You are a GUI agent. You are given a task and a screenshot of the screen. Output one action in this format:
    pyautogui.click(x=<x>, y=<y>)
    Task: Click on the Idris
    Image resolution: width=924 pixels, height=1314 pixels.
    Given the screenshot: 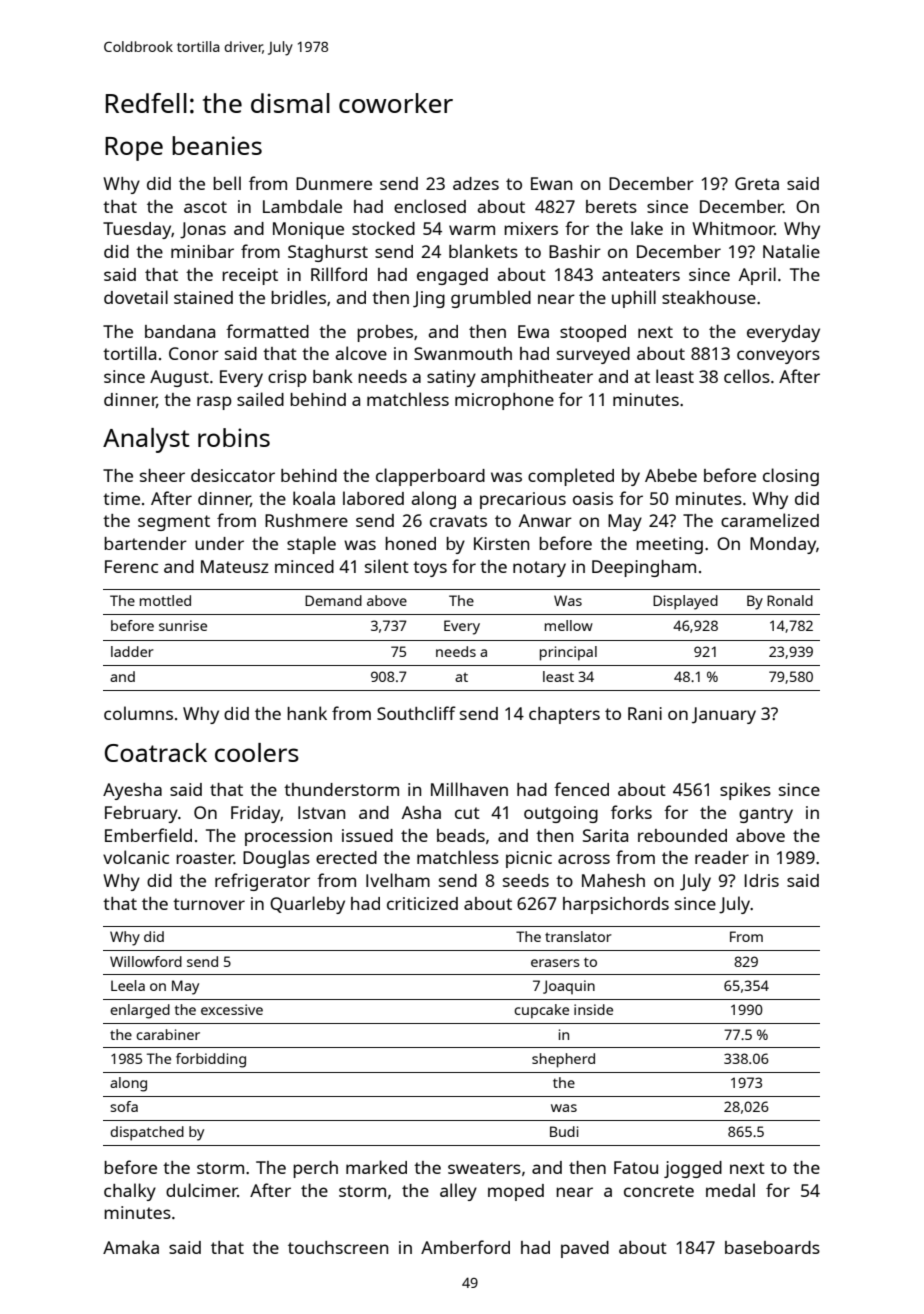 What is the action you would take?
    pyautogui.click(x=762, y=880)
